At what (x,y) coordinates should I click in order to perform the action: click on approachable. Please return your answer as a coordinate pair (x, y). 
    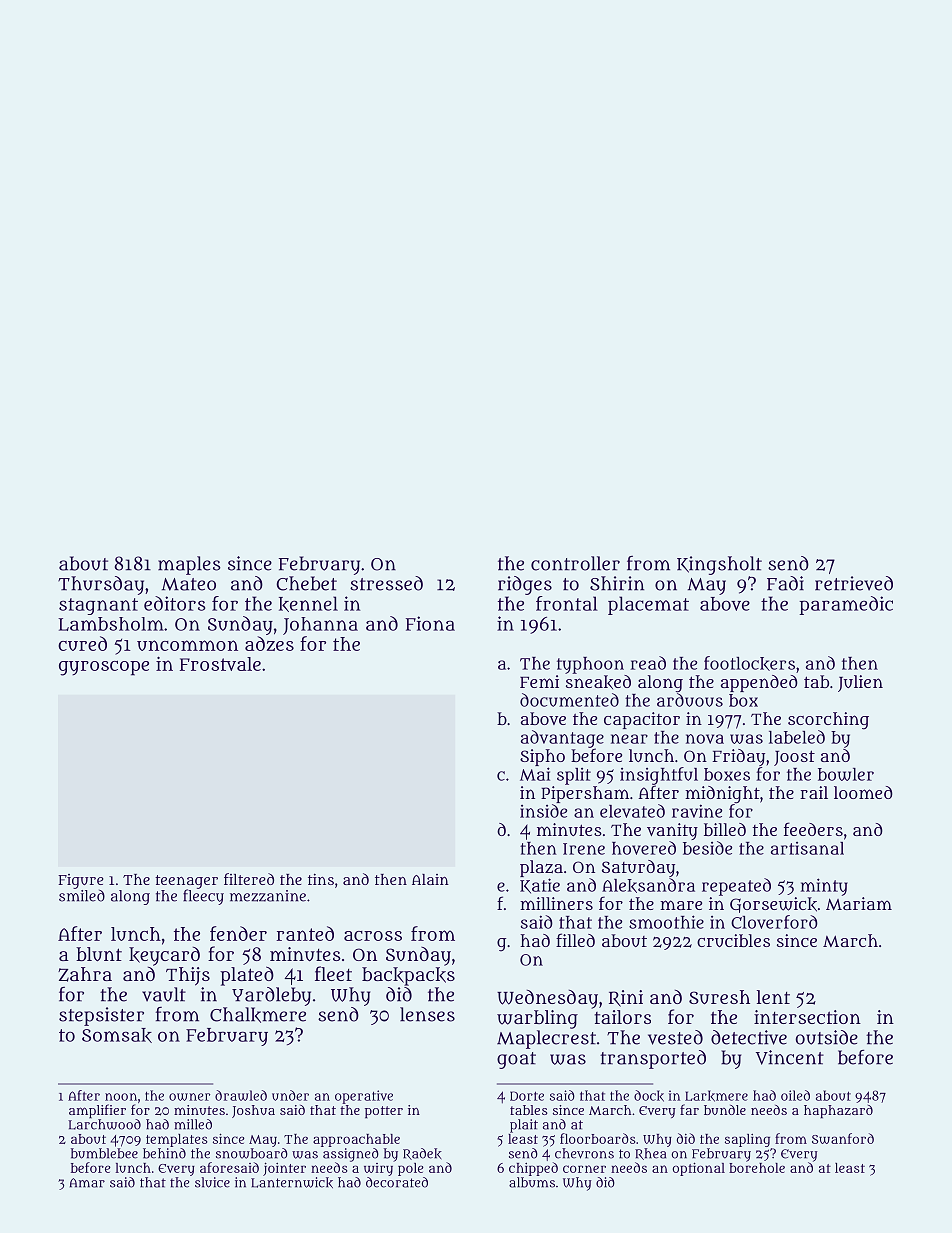
    Looking at the image, I should click on (356, 1140).
